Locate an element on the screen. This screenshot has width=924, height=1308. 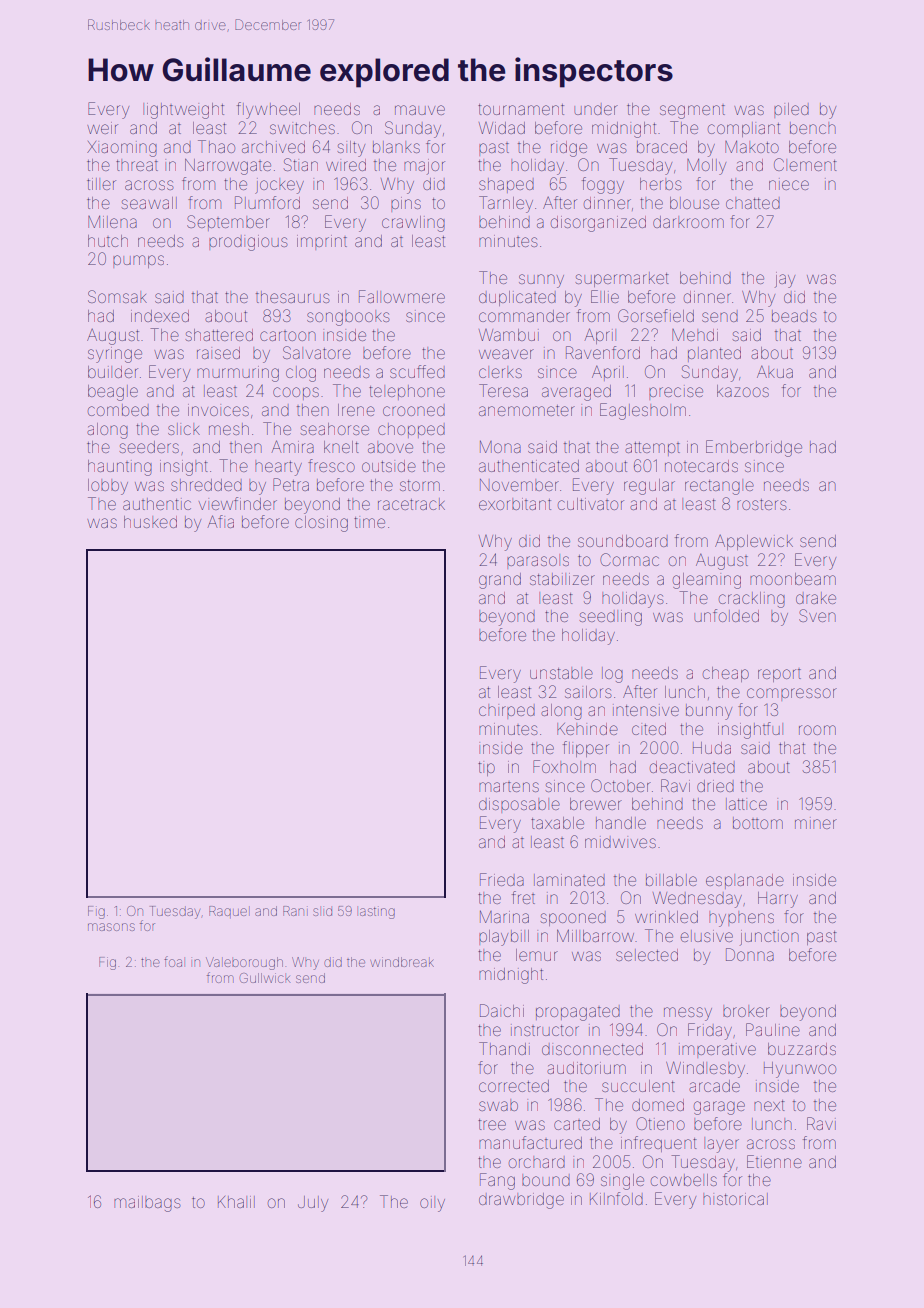
Khalil is located at coordinates (236, 1202).
